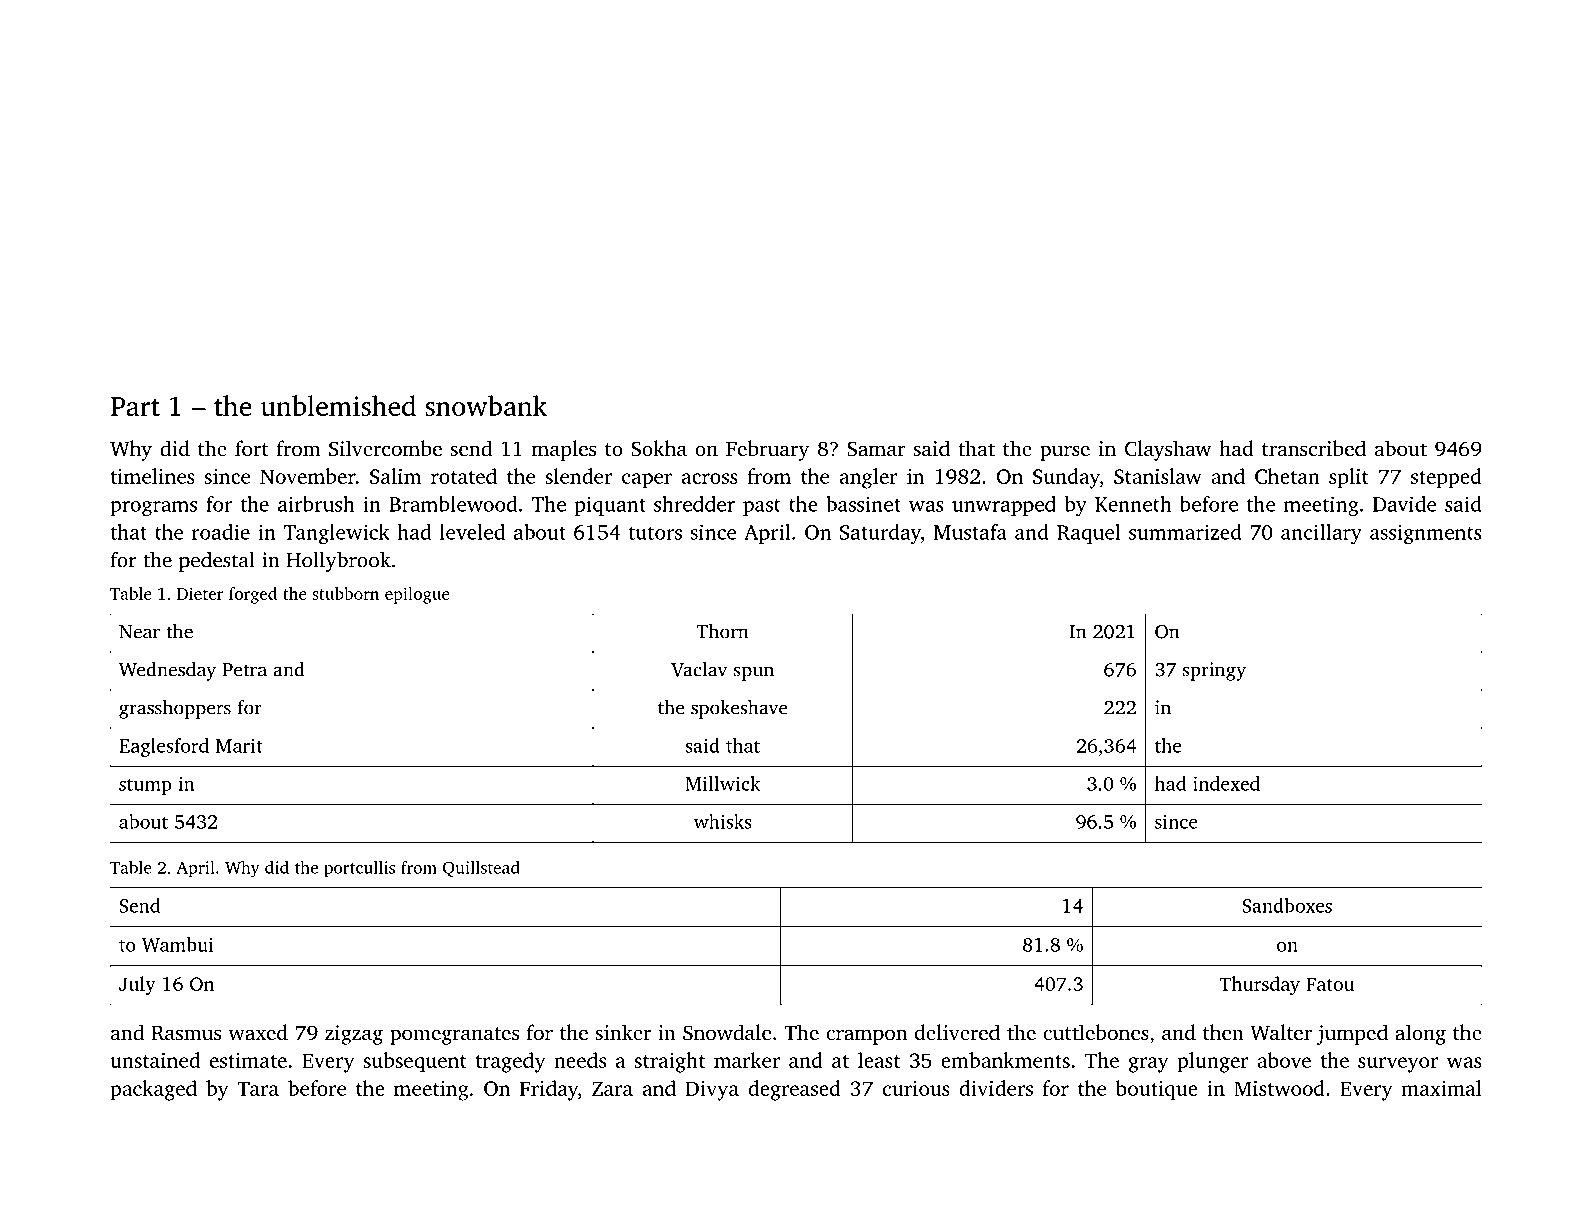 The width and height of the document is (1592, 1230). What do you see at coordinates (1214, 671) in the document?
I see `springy` at bounding box center [1214, 671].
